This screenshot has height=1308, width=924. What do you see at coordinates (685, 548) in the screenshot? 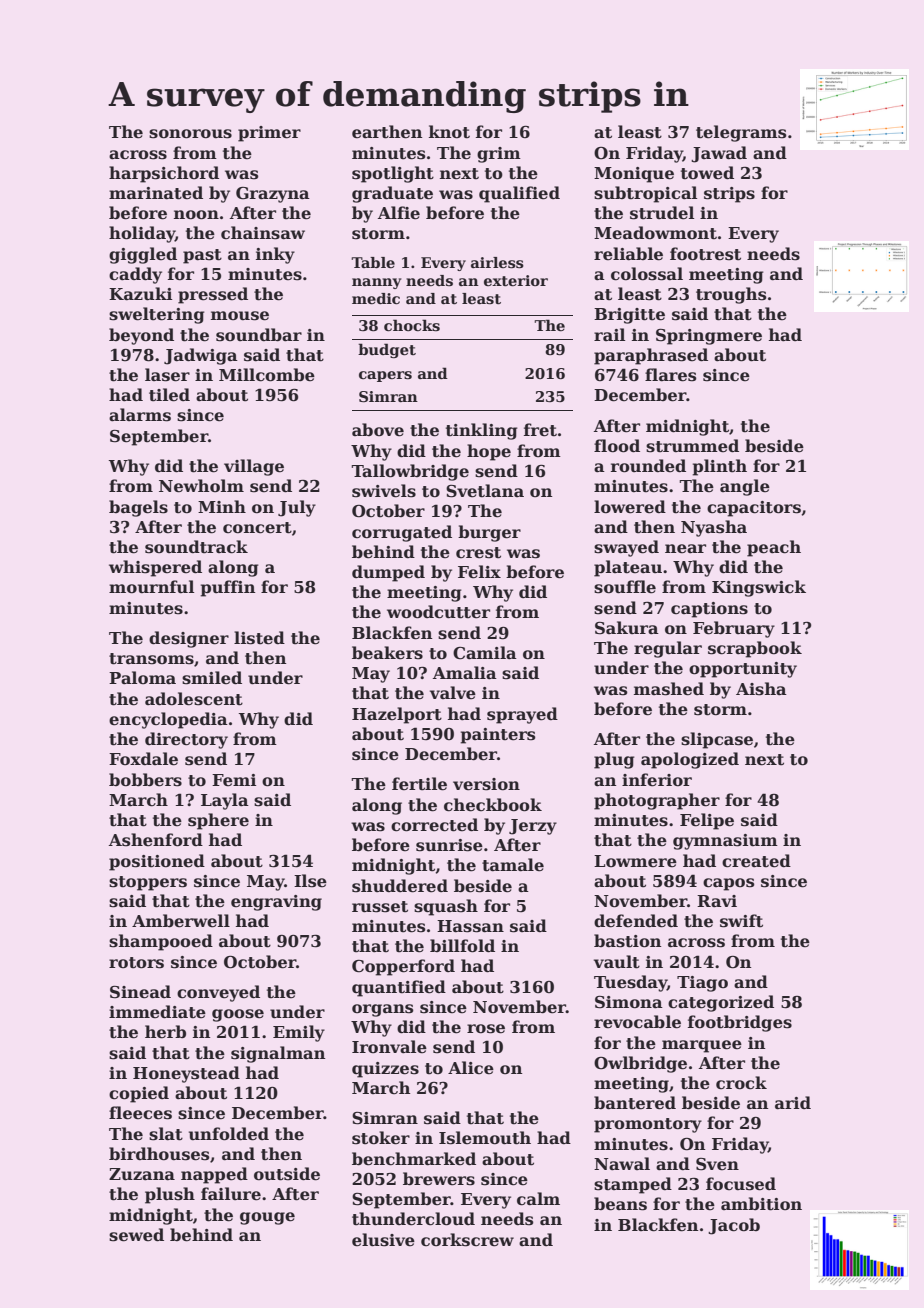
I see `near` at bounding box center [685, 548].
